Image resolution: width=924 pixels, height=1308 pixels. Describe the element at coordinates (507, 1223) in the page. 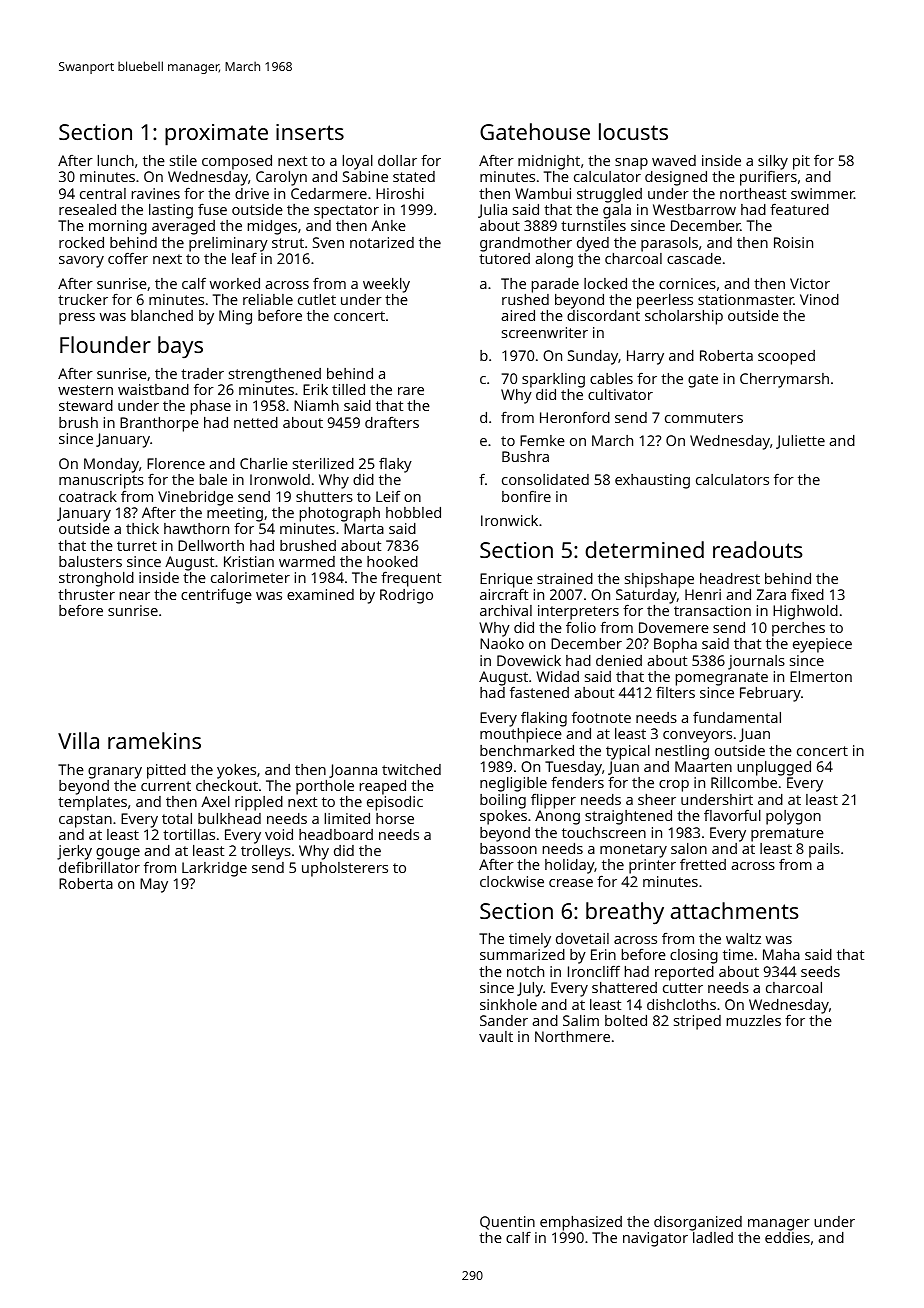

I see `Quentin` at that location.
